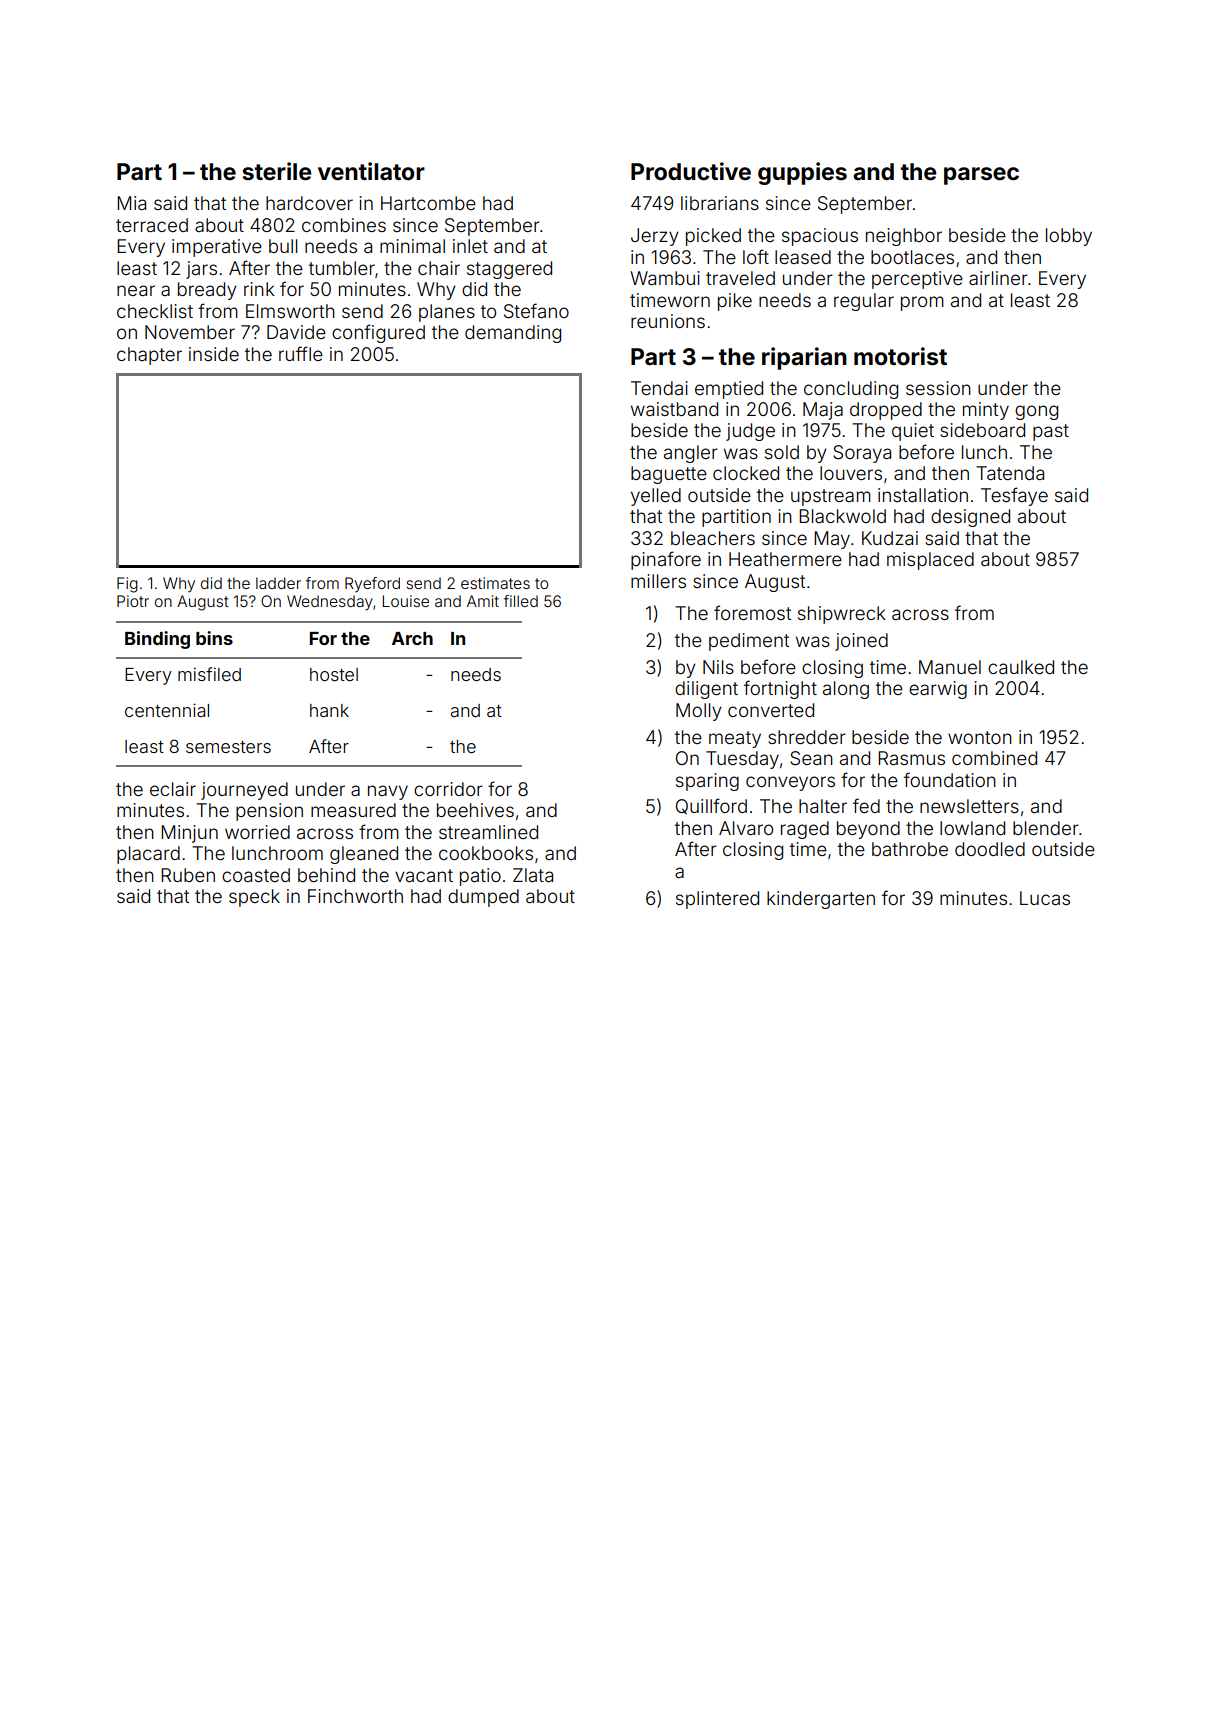 The height and width of the screenshot is (1715, 1212). Describe the element at coordinates (981, 176) in the screenshot. I see `parsec` at that location.
